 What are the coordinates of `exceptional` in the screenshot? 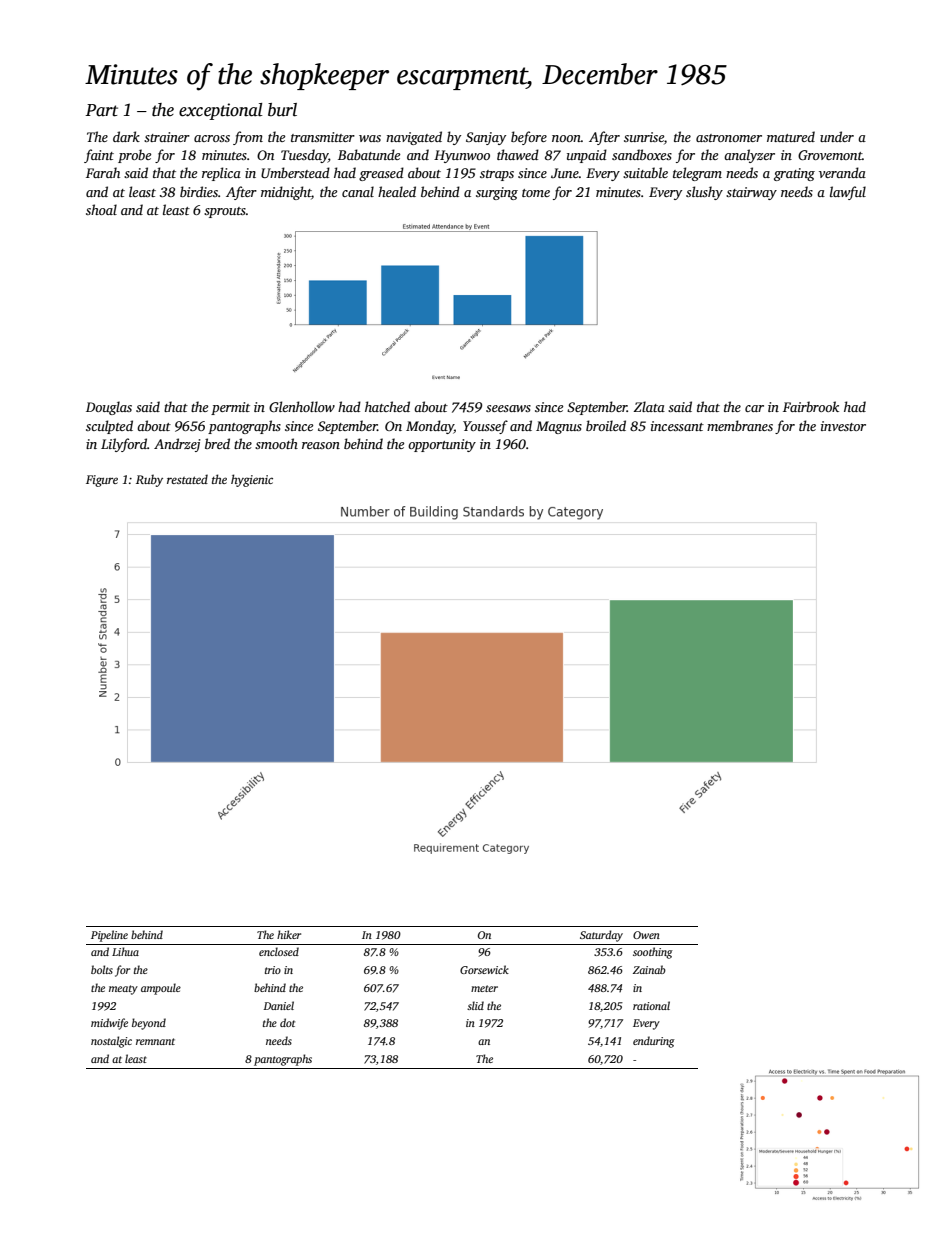 It's located at (221, 111).
